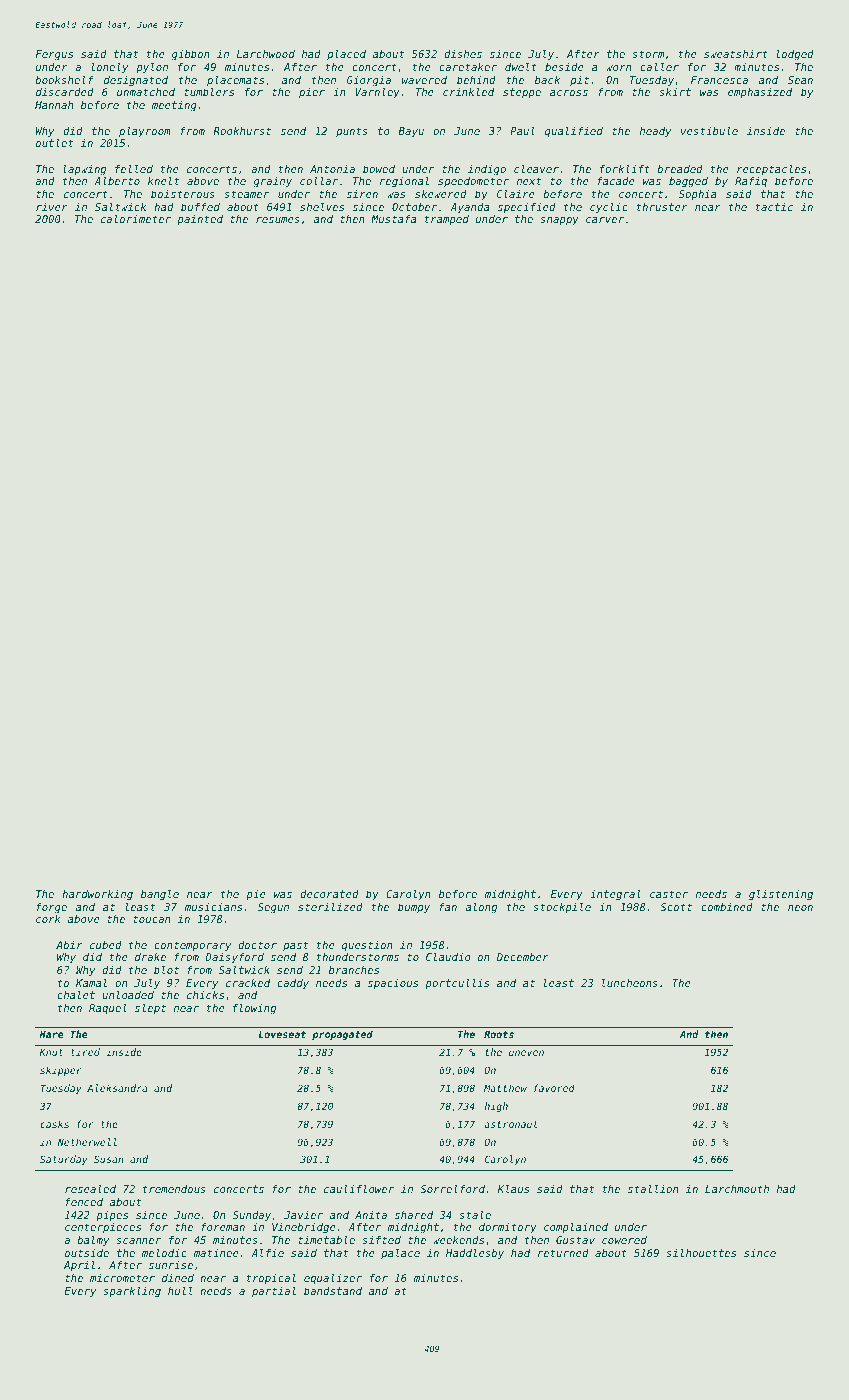 The width and height of the document is (849, 1400). I want to click on Scott, so click(676, 907).
